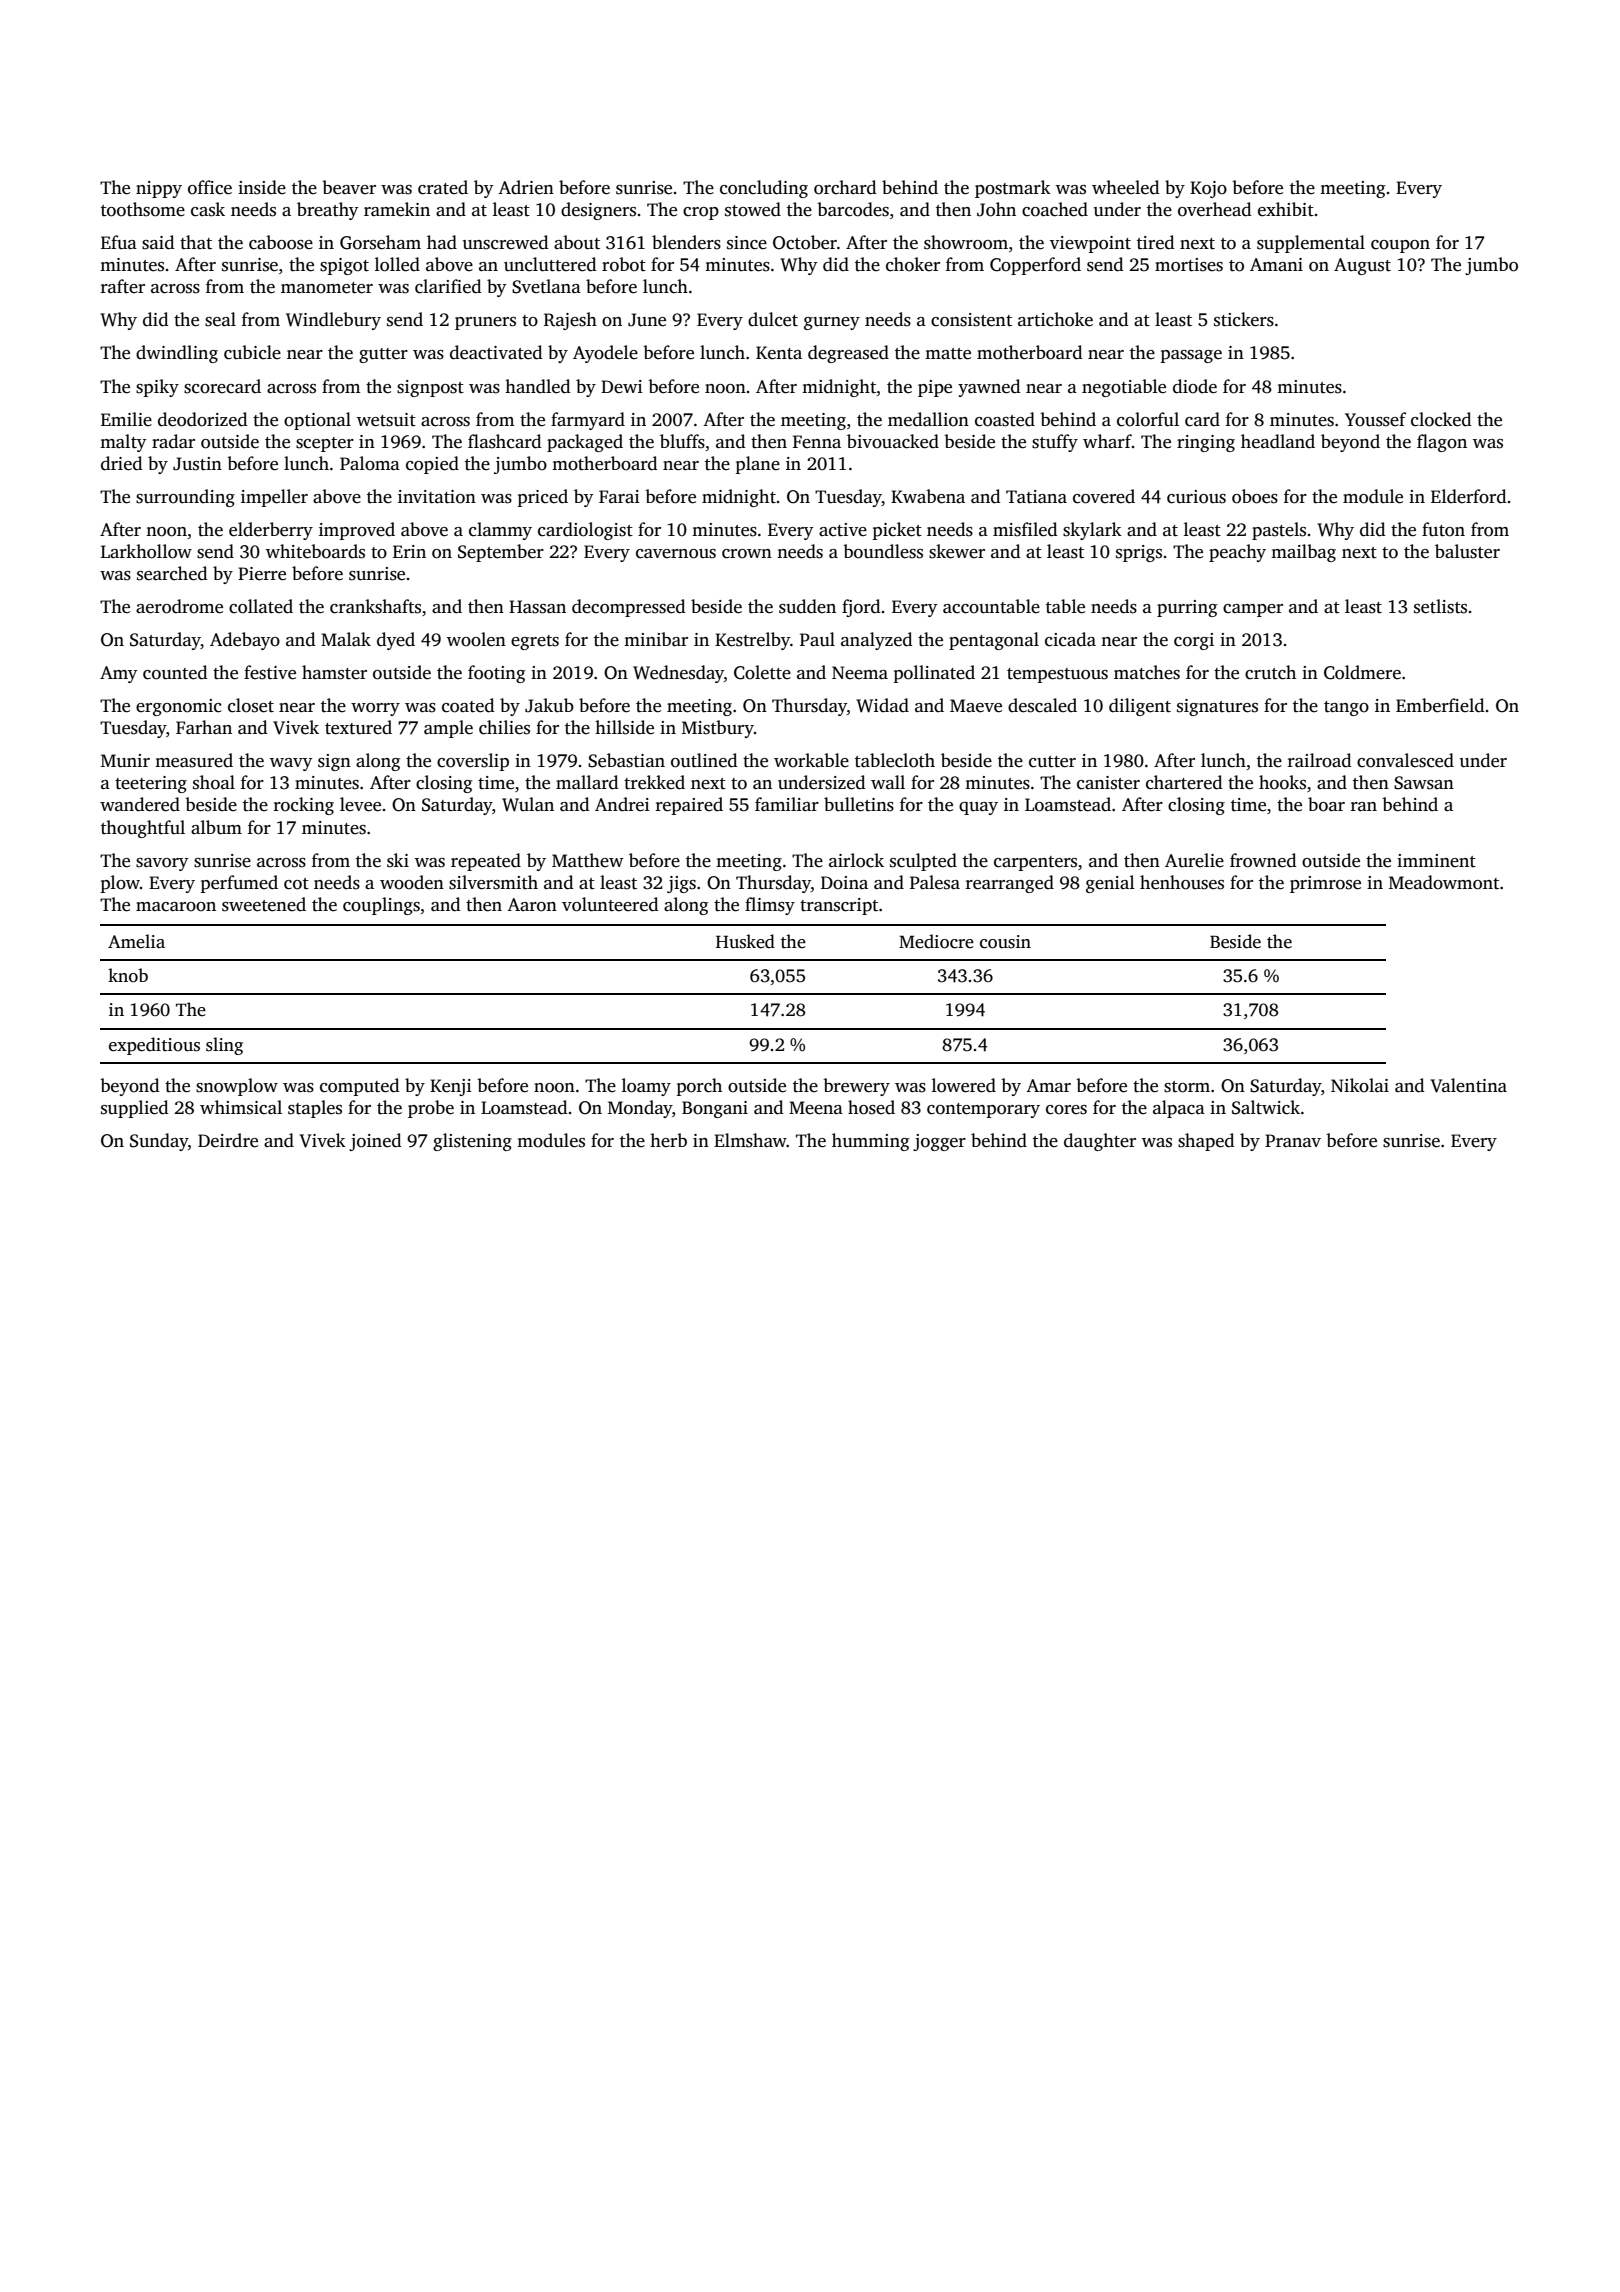  I want to click on Maeve, so click(976, 706).
